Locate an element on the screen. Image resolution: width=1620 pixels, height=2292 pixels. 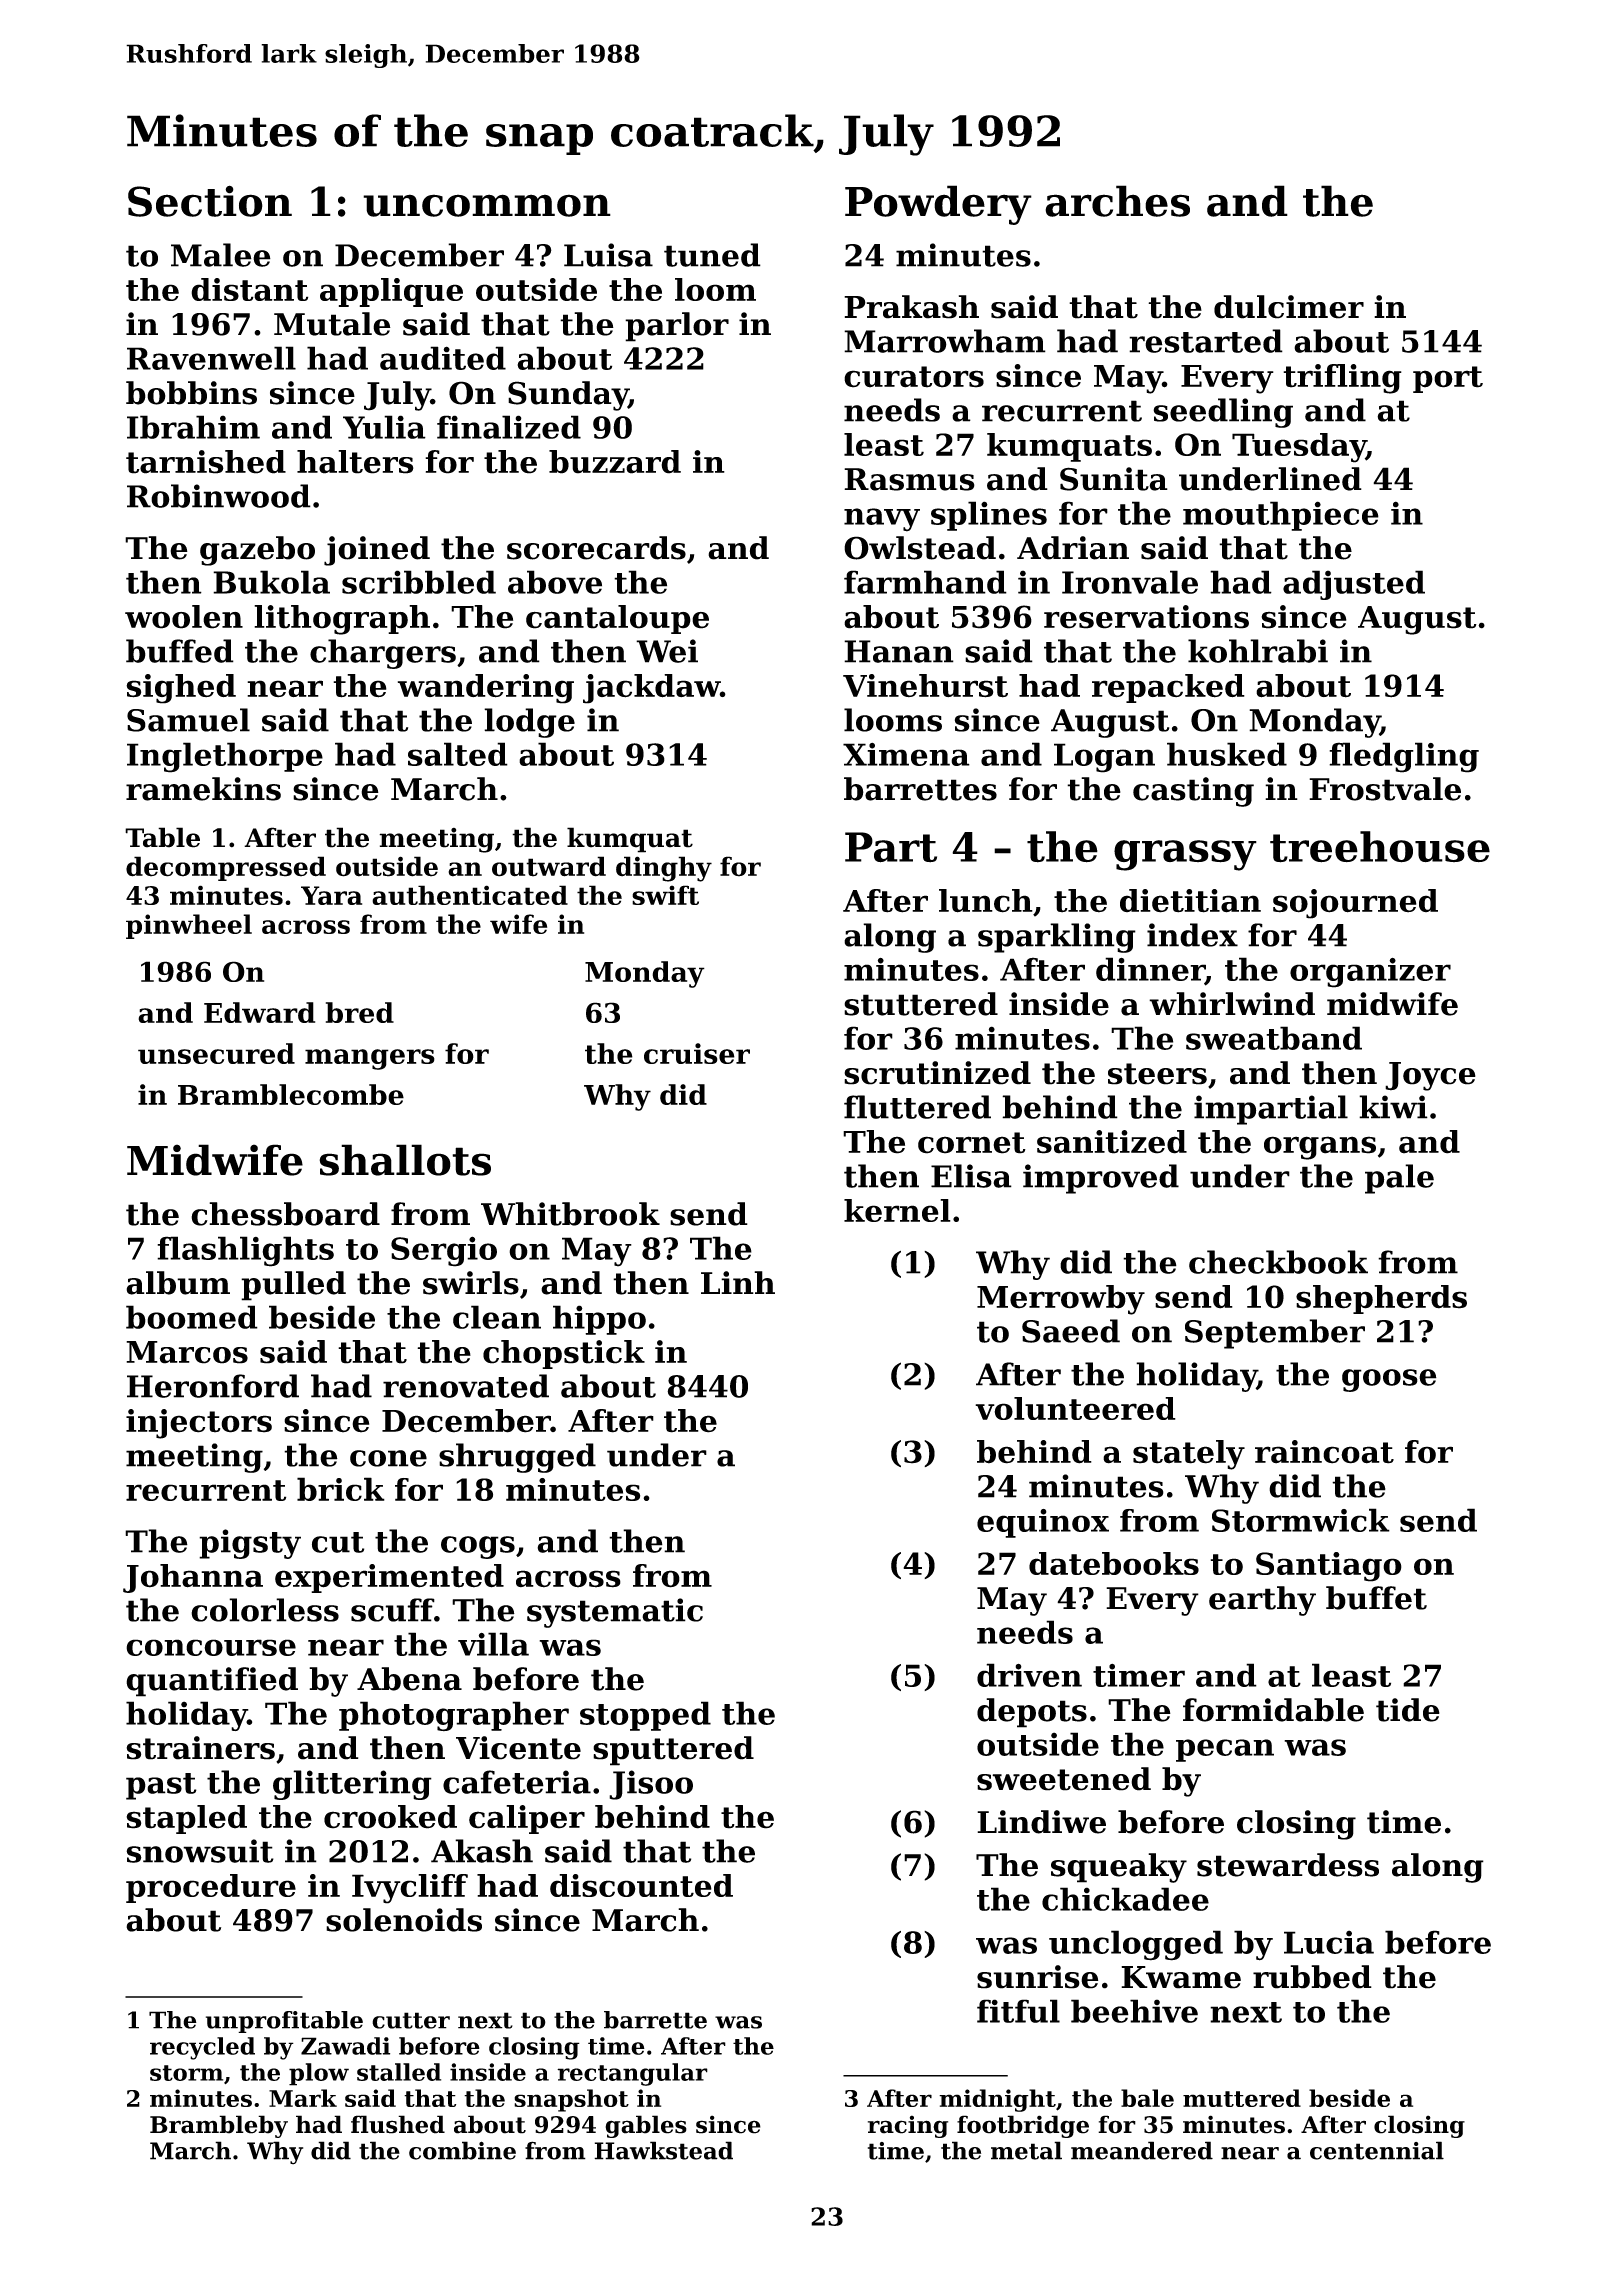
pale is located at coordinates (1399, 1179).
